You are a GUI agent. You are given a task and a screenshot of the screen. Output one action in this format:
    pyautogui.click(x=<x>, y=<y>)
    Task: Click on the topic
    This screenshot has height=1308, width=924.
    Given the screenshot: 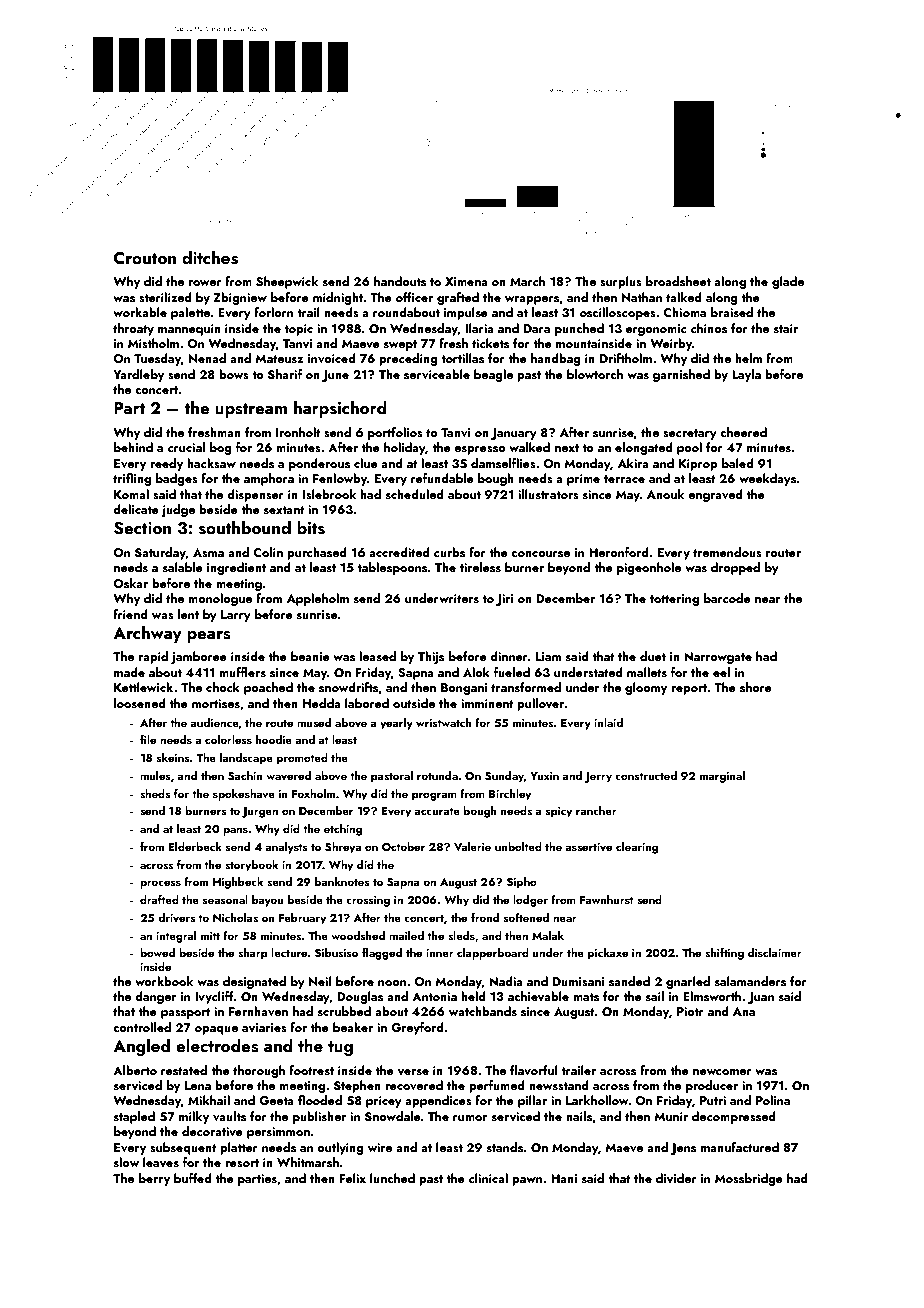 What is the action you would take?
    pyautogui.click(x=298, y=330)
